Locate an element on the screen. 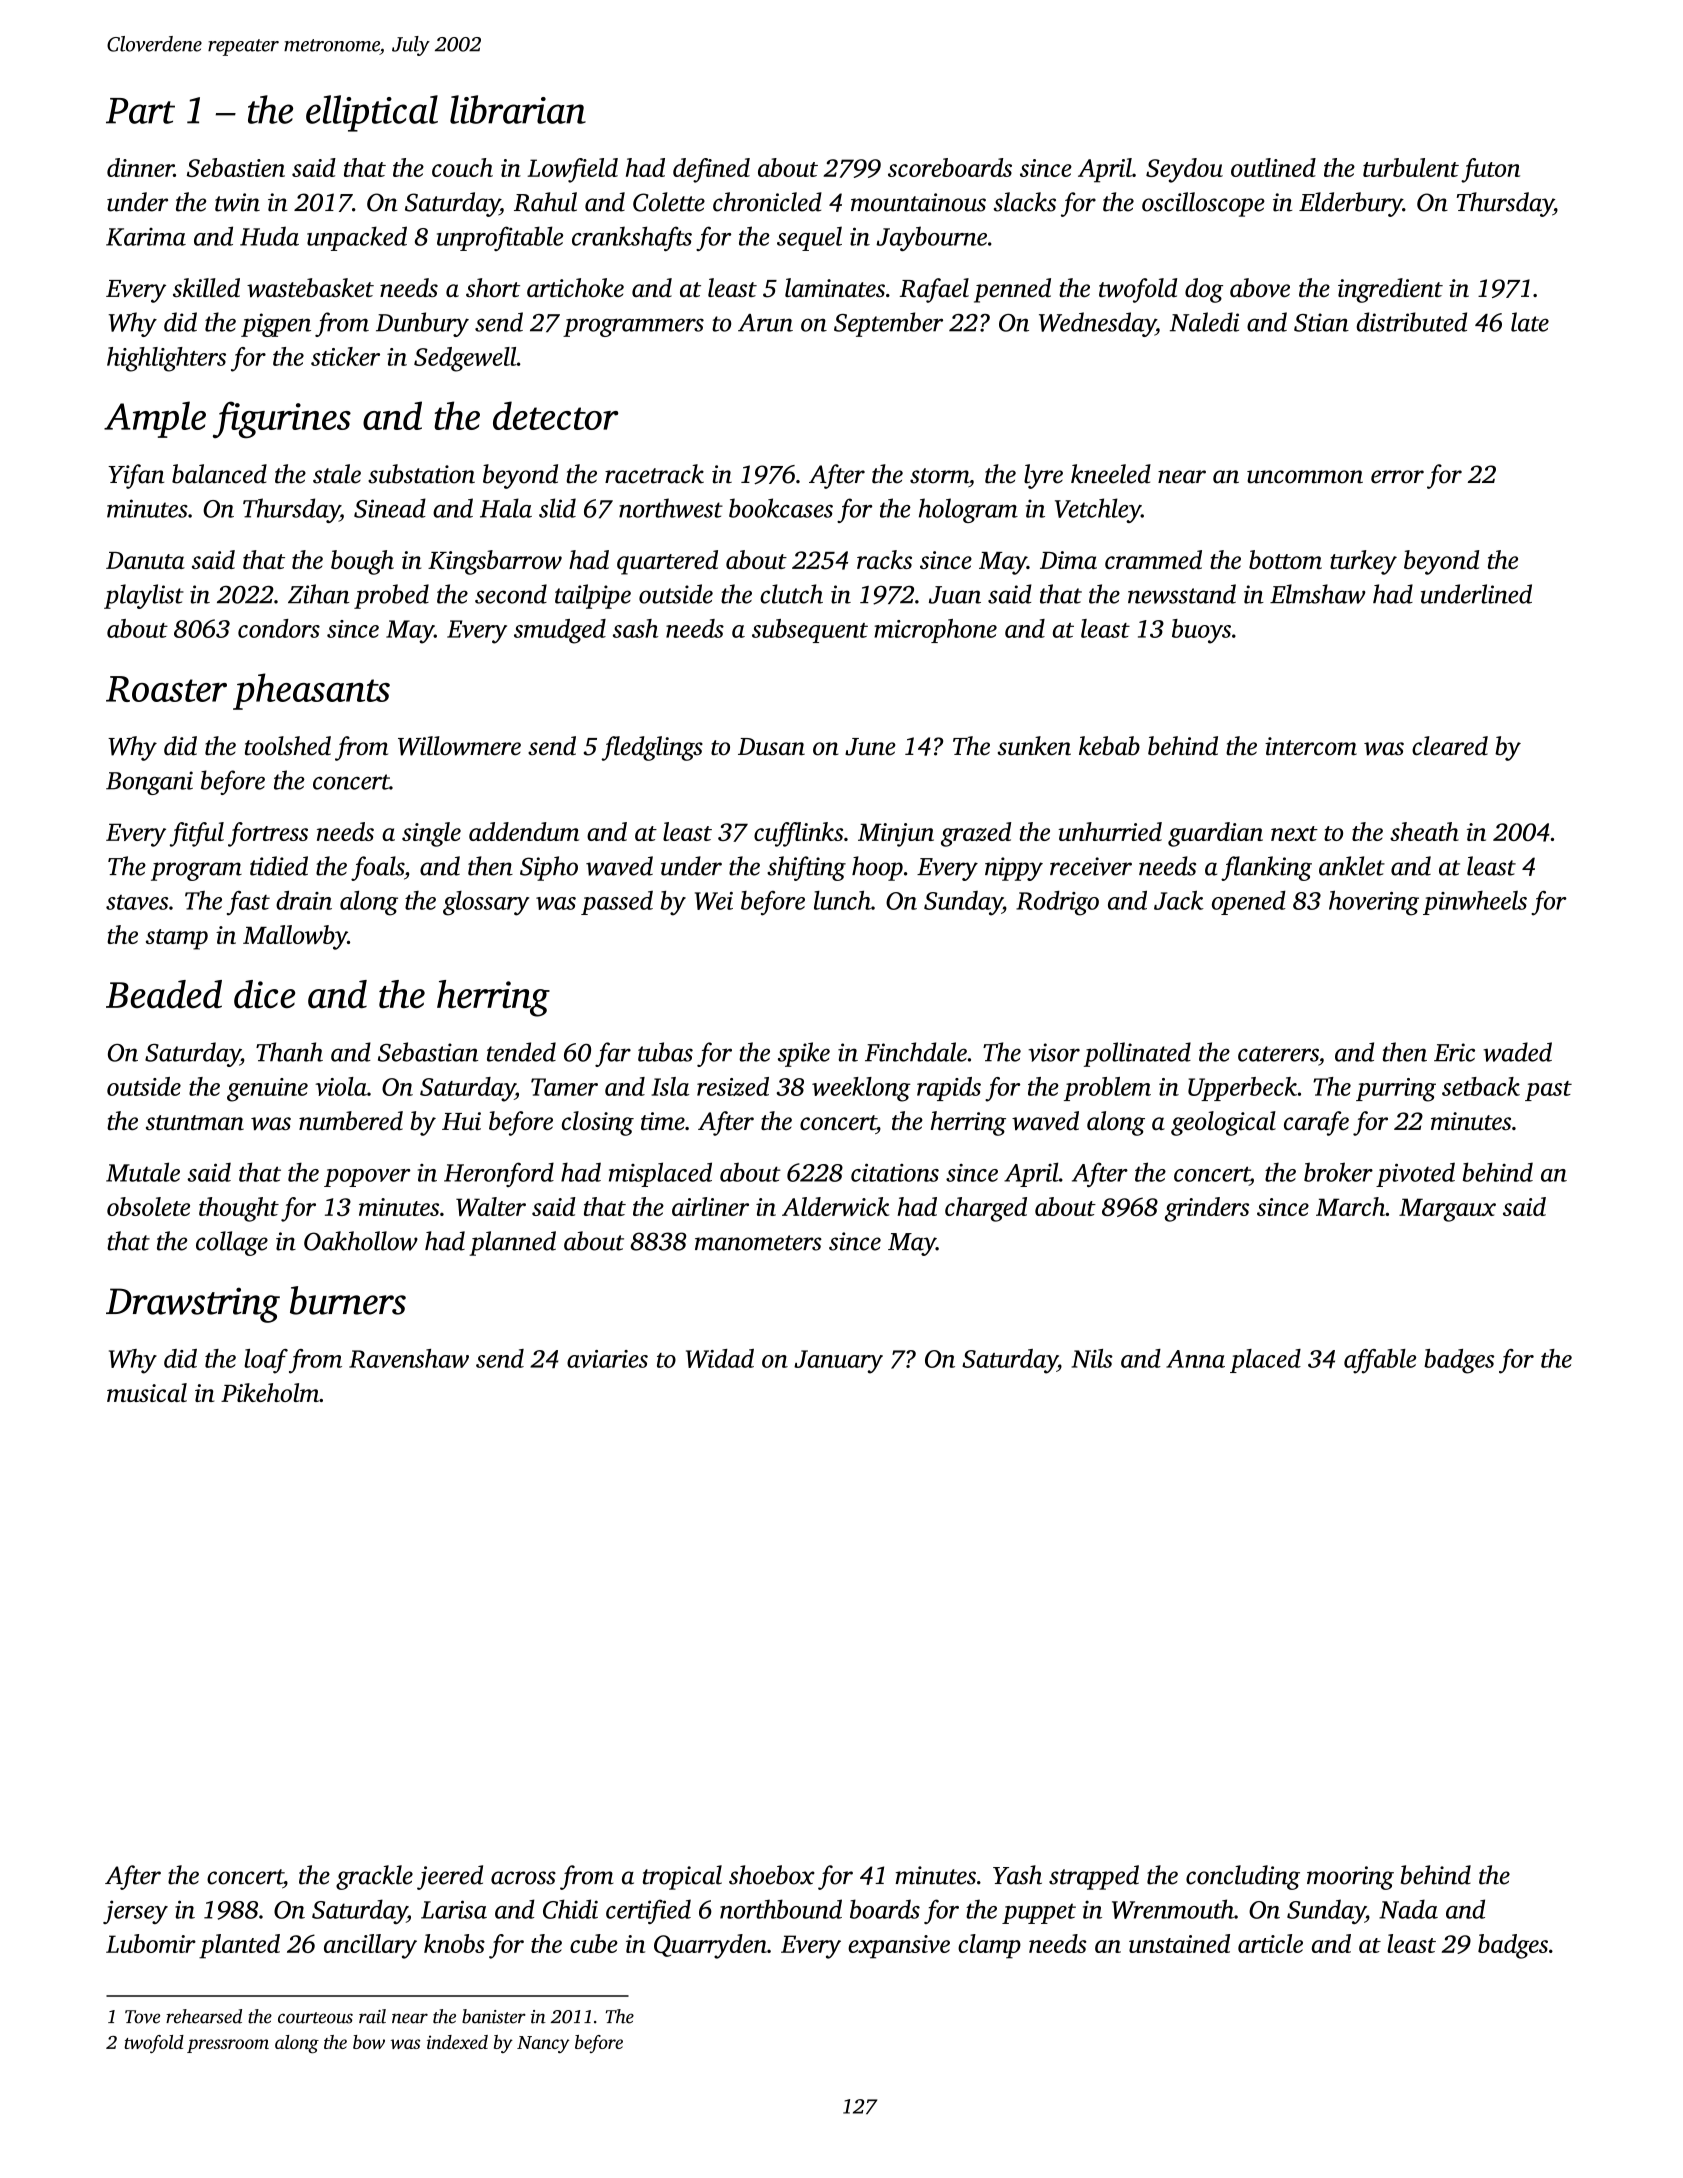  collage is located at coordinates (232, 1243).
